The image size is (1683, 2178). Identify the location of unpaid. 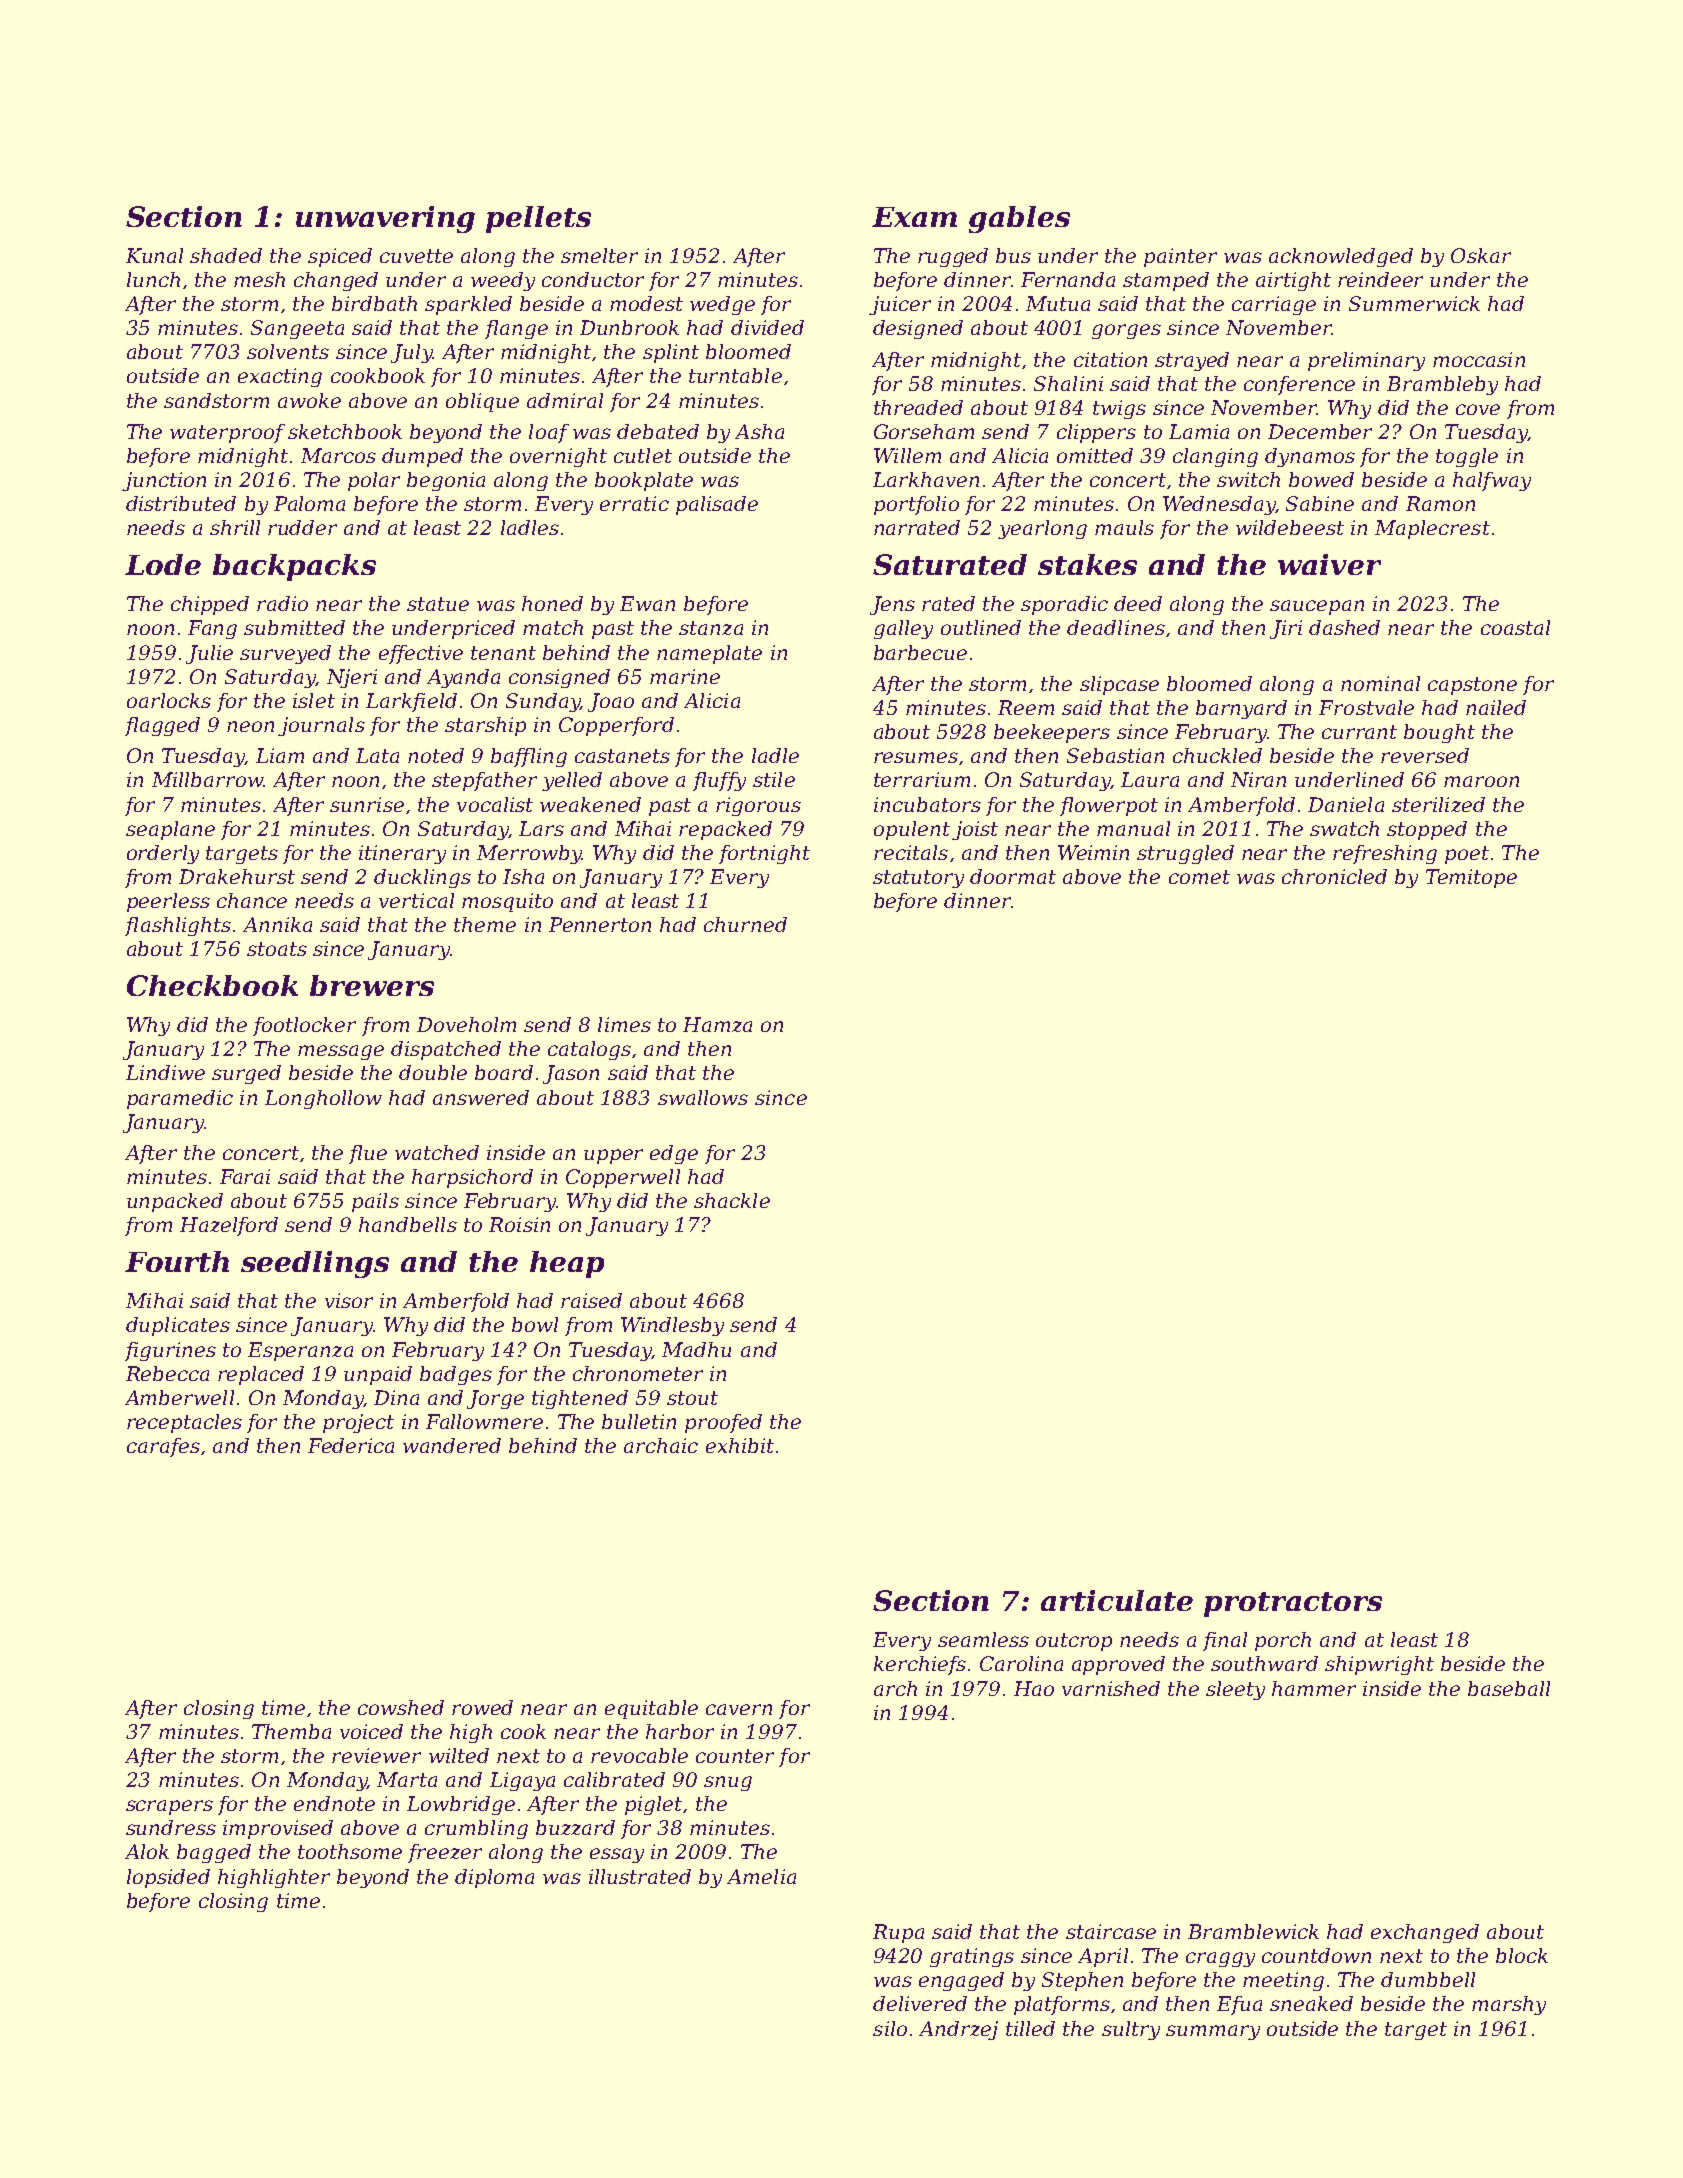
(378, 1375).
